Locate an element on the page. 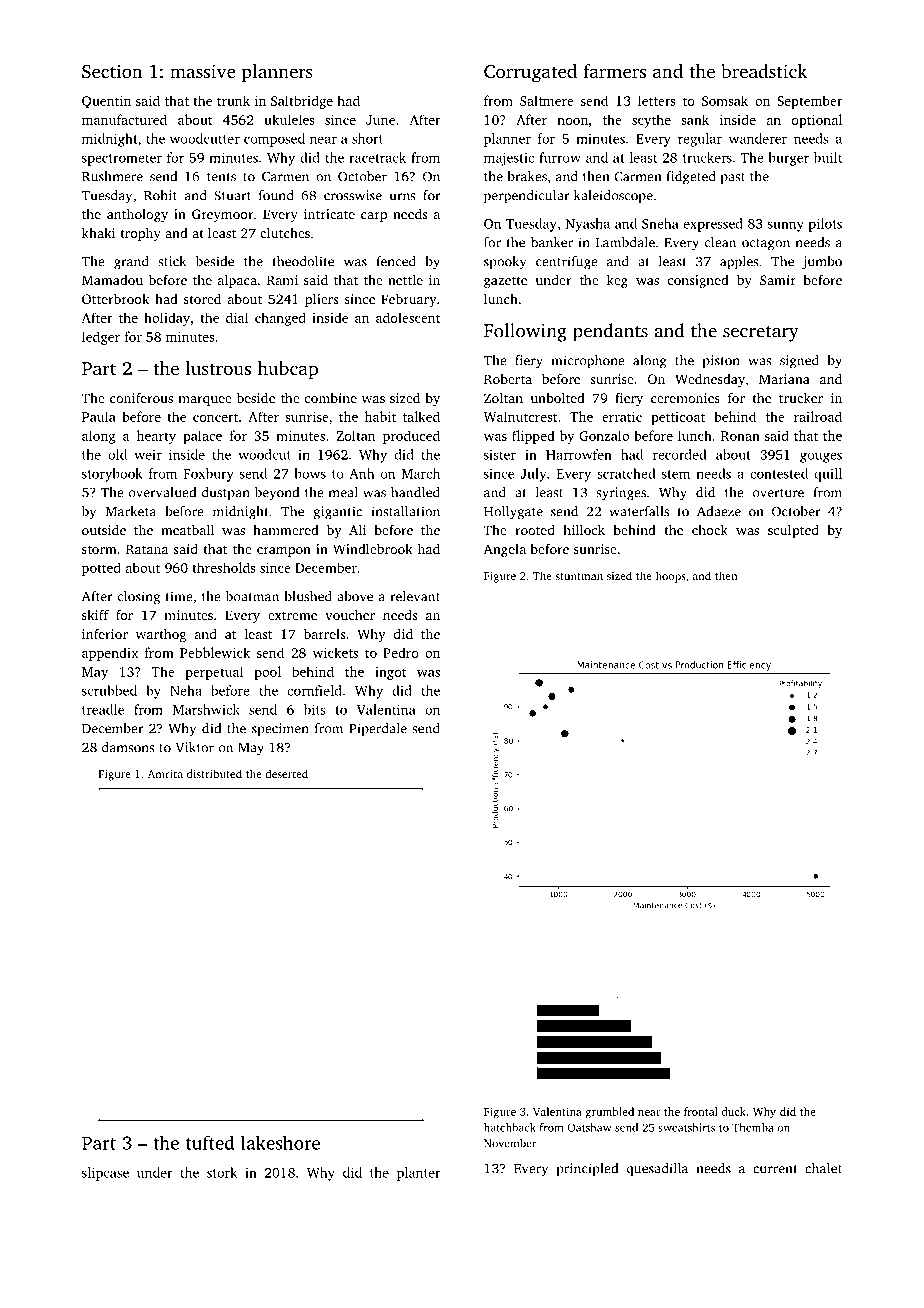 This image has width=924, height=1308. wickets is located at coordinates (335, 652).
